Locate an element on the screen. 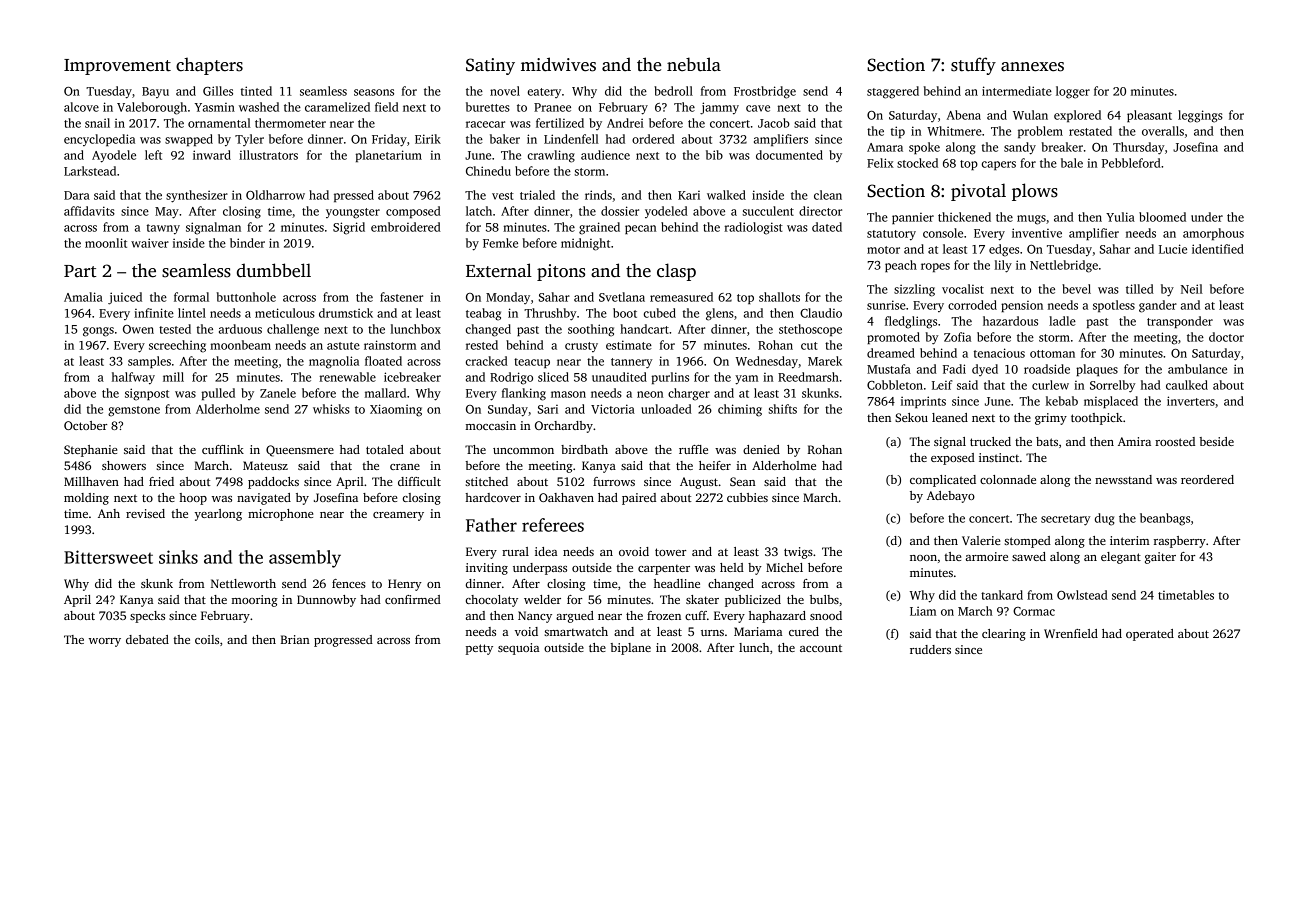 Image resolution: width=1308 pixels, height=924 pixels. yam is located at coordinates (746, 380).
